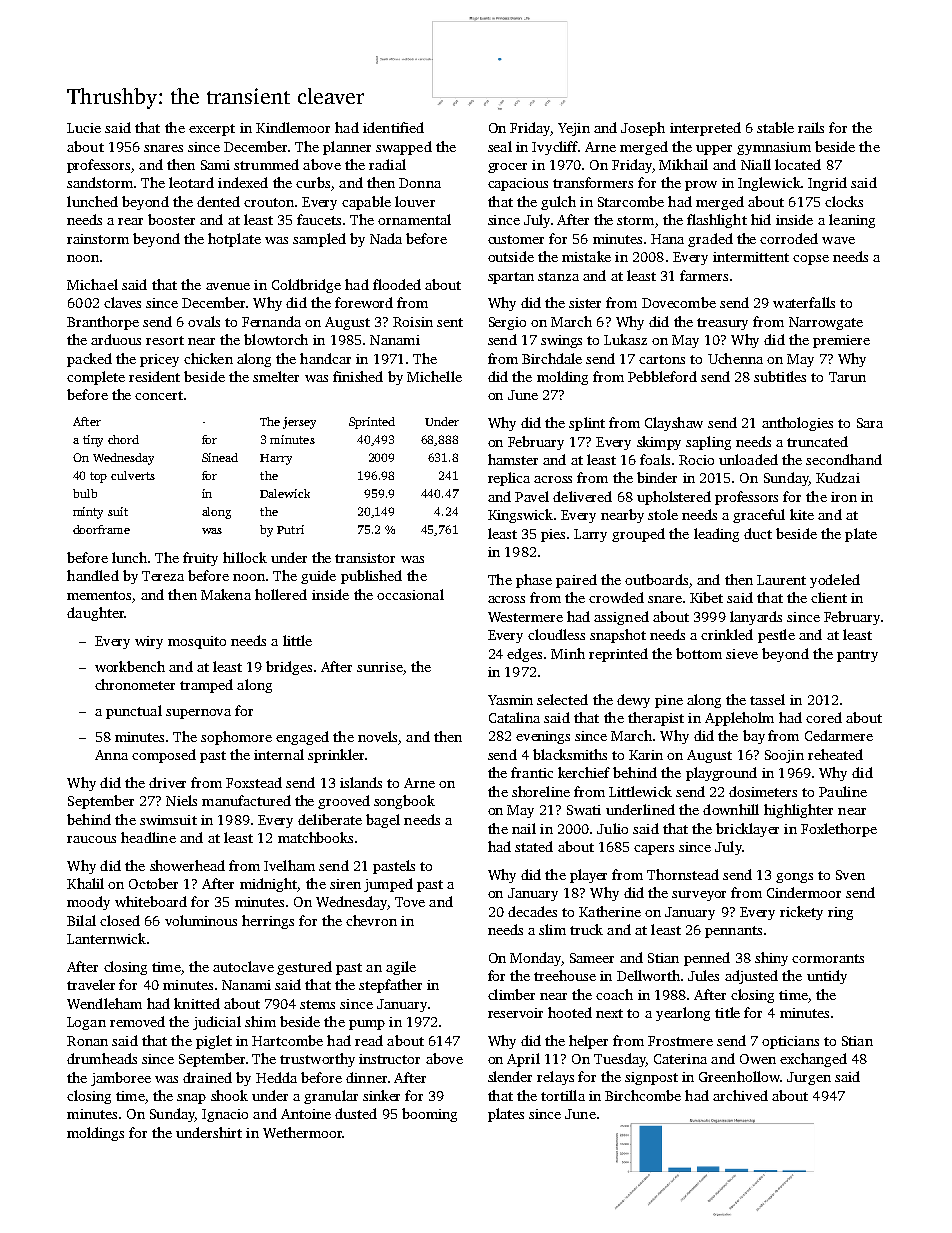 Image resolution: width=952 pixels, height=1233 pixels. I want to click on pump, so click(367, 1025).
